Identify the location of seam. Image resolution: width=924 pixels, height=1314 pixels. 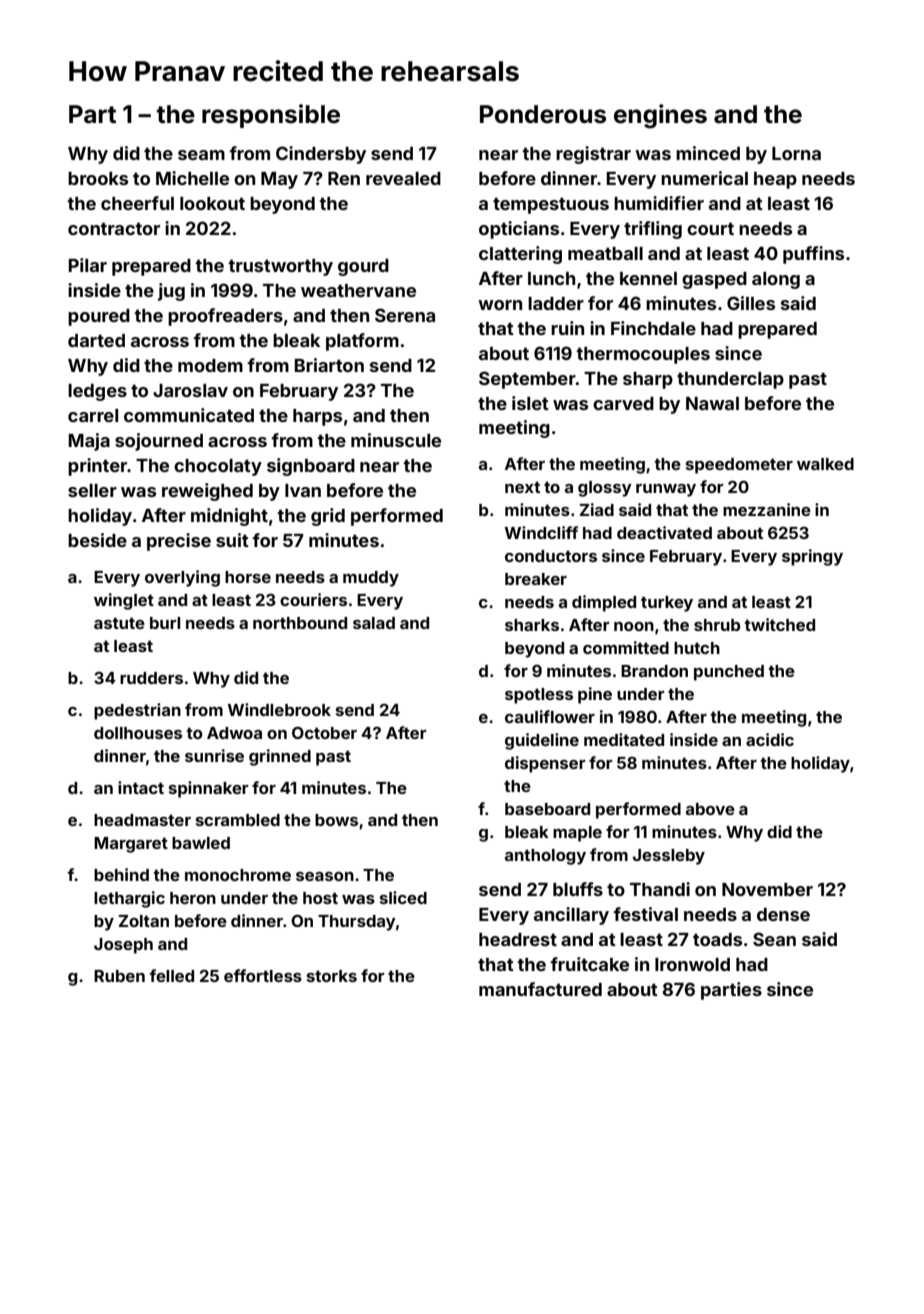
(201, 155).
